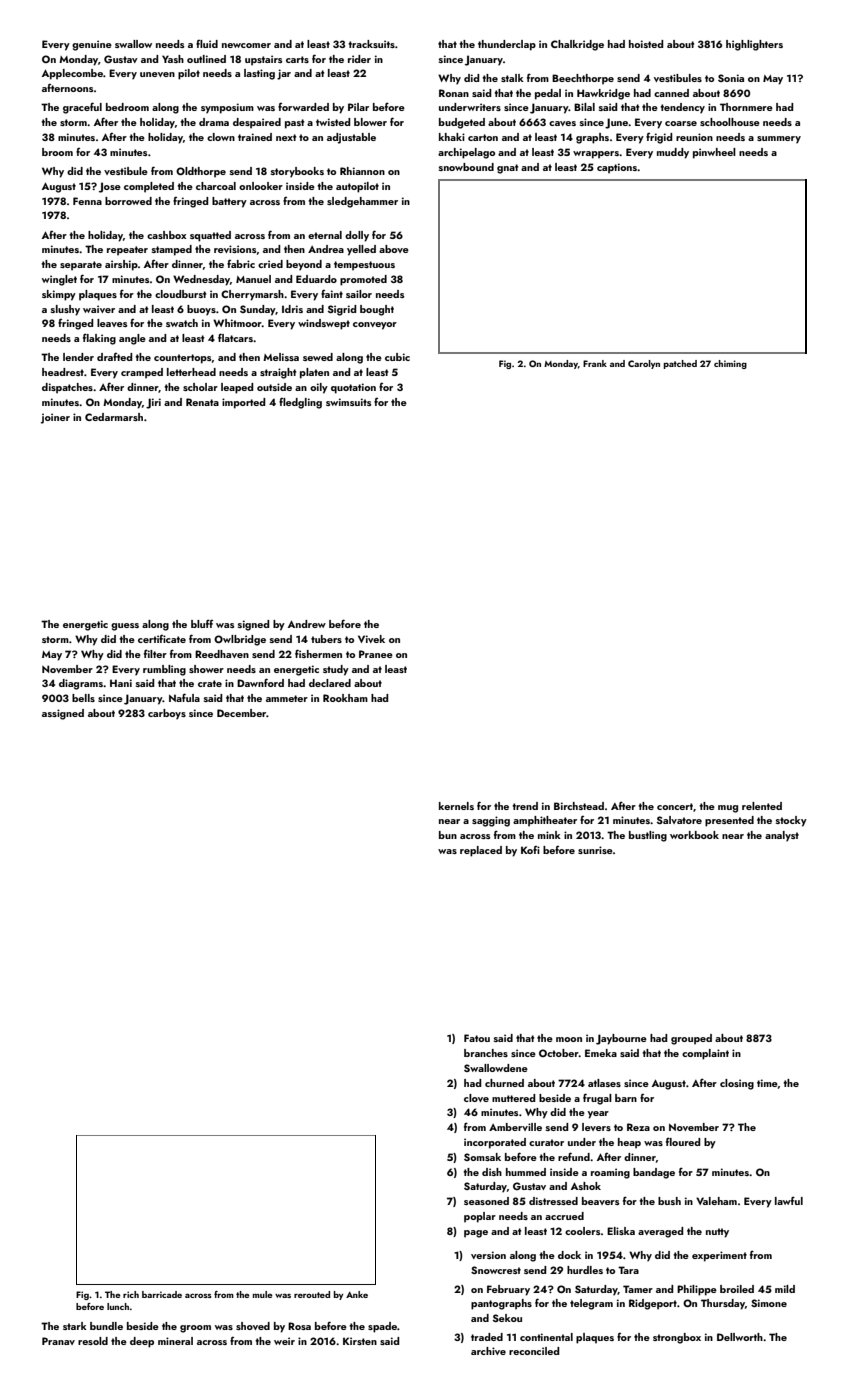 This document has width=849, height=1400. What do you see at coordinates (201, 280) in the document?
I see `Wednesday` at bounding box center [201, 280].
